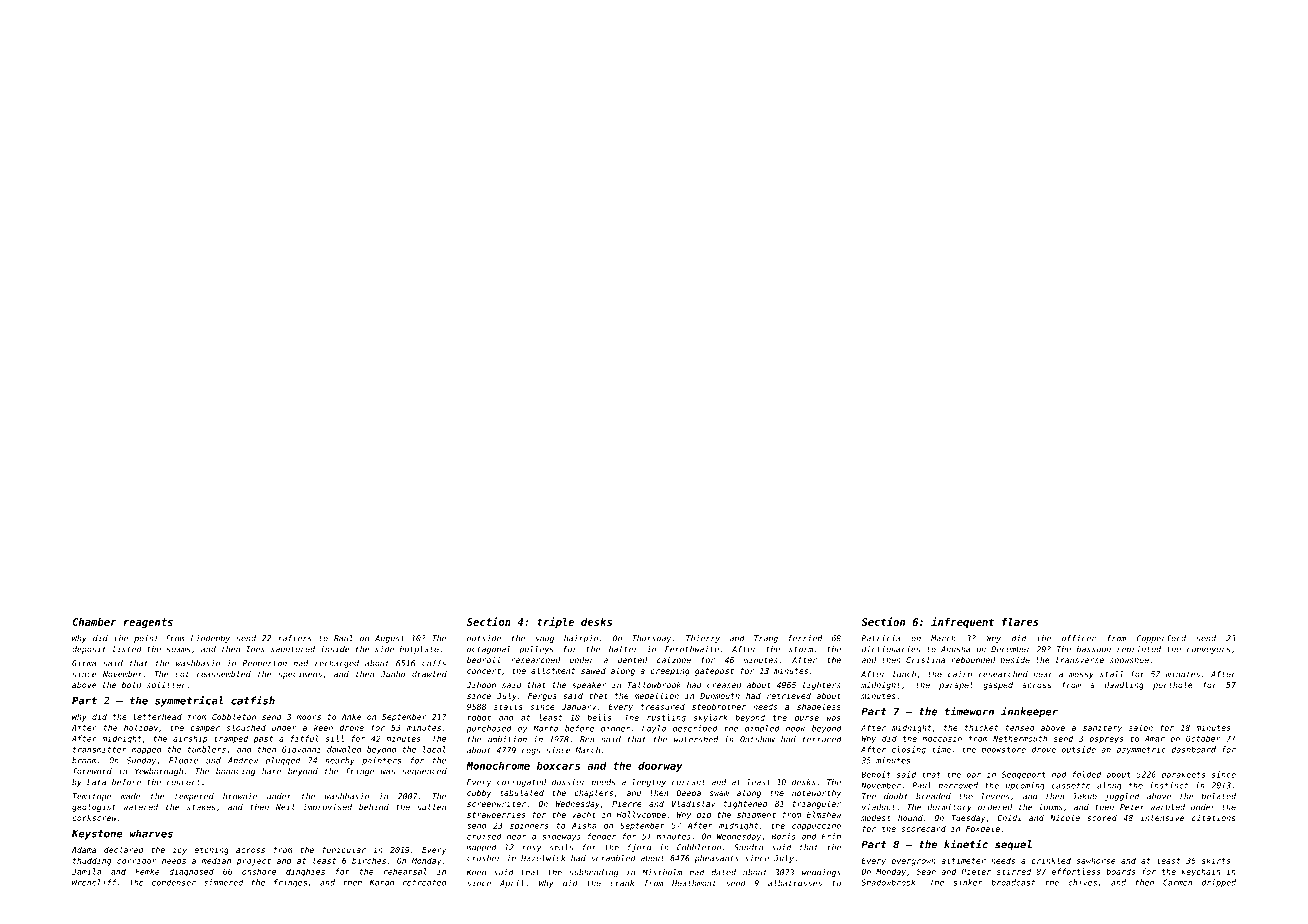  What do you see at coordinates (569, 782) in the screenshot?
I see `dossier` at bounding box center [569, 782].
